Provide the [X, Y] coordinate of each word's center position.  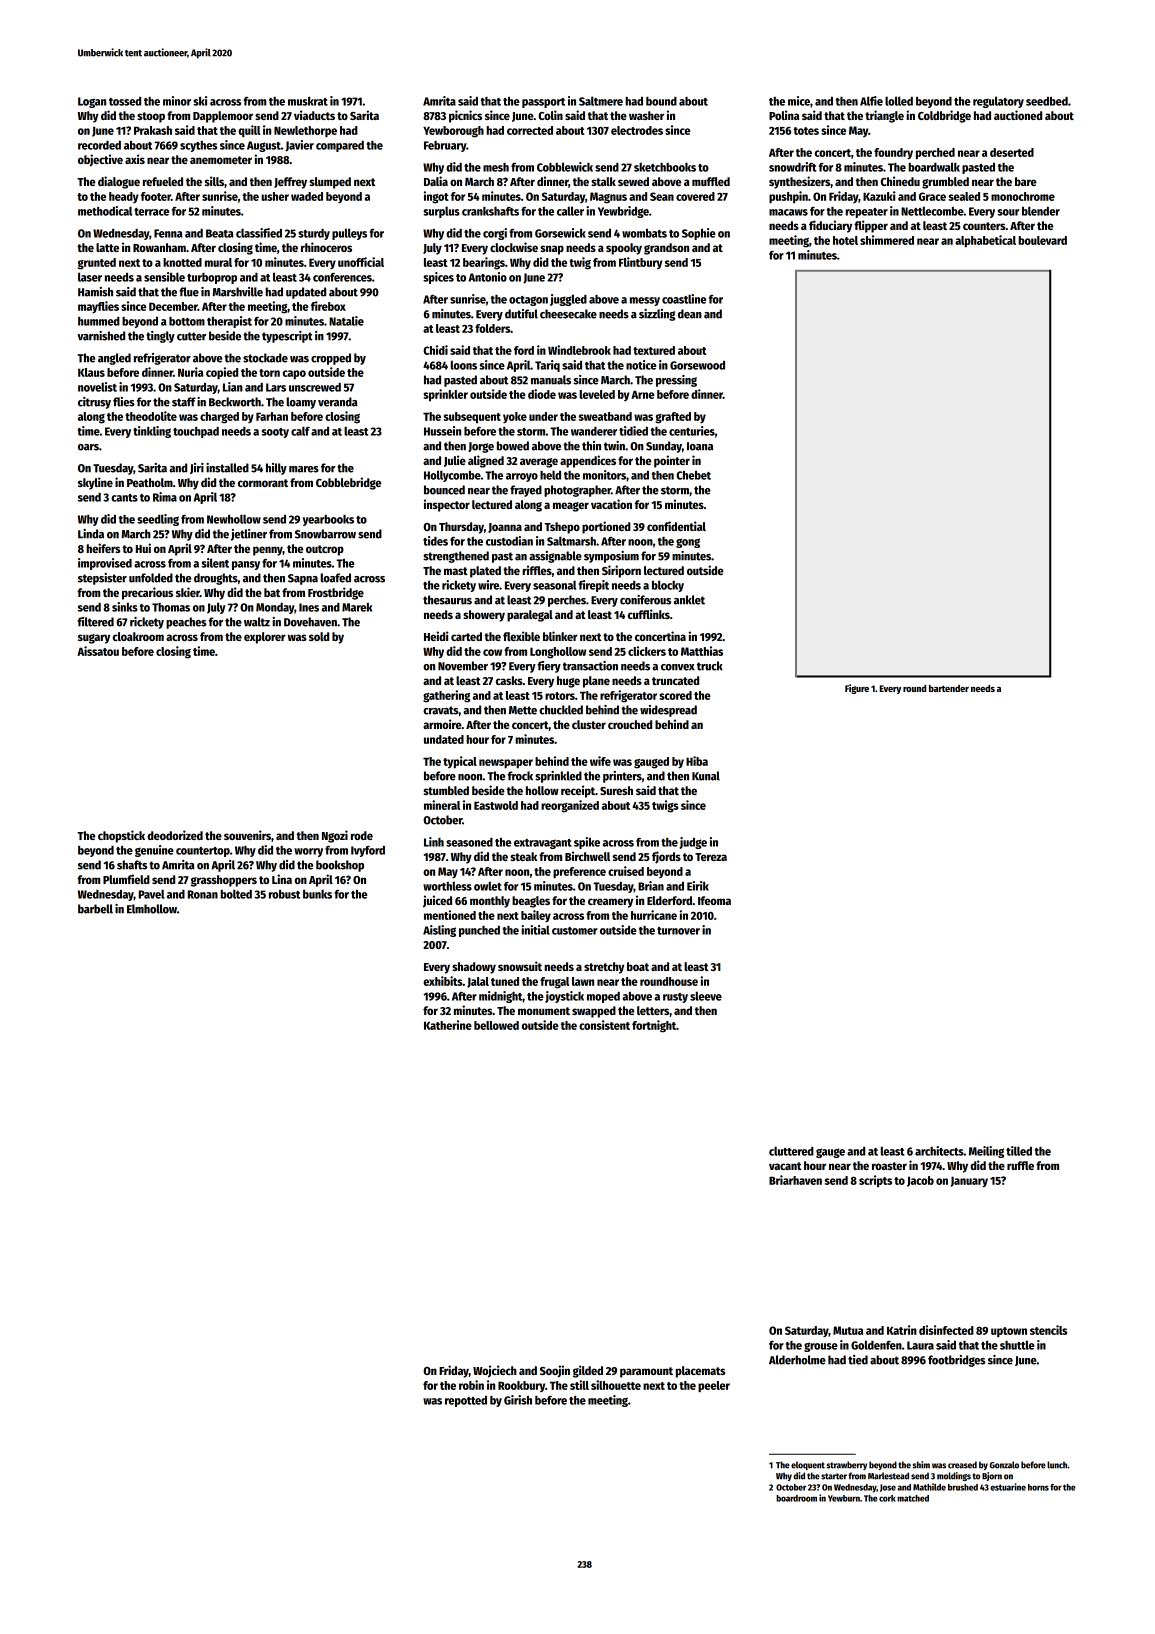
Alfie [871, 101]
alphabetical [985, 241]
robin [471, 1385]
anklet [689, 600]
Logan [92, 102]
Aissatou [98, 651]
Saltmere [601, 101]
